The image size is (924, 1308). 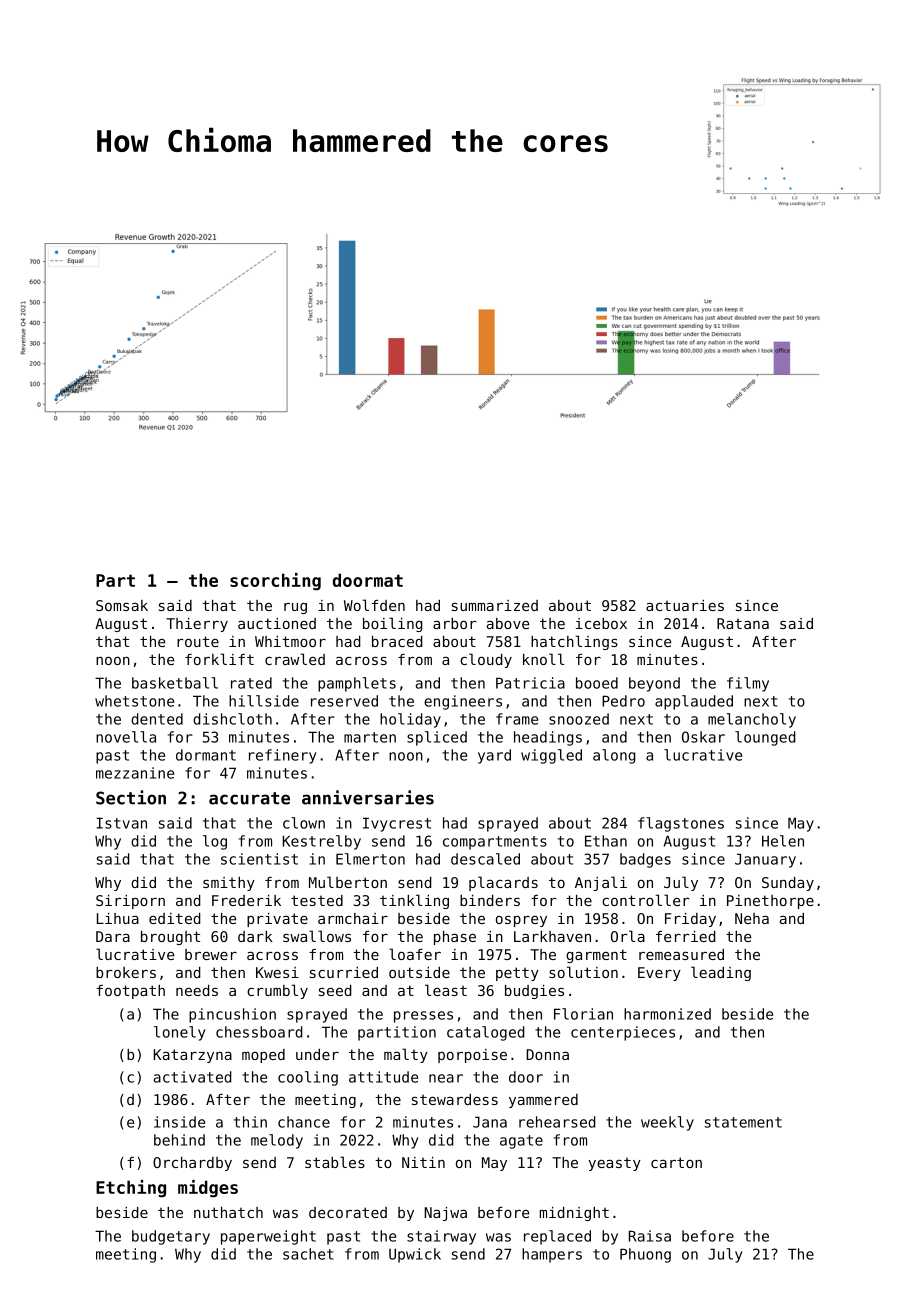 What do you see at coordinates (232, 719) in the document?
I see `dishcloth` at bounding box center [232, 719].
